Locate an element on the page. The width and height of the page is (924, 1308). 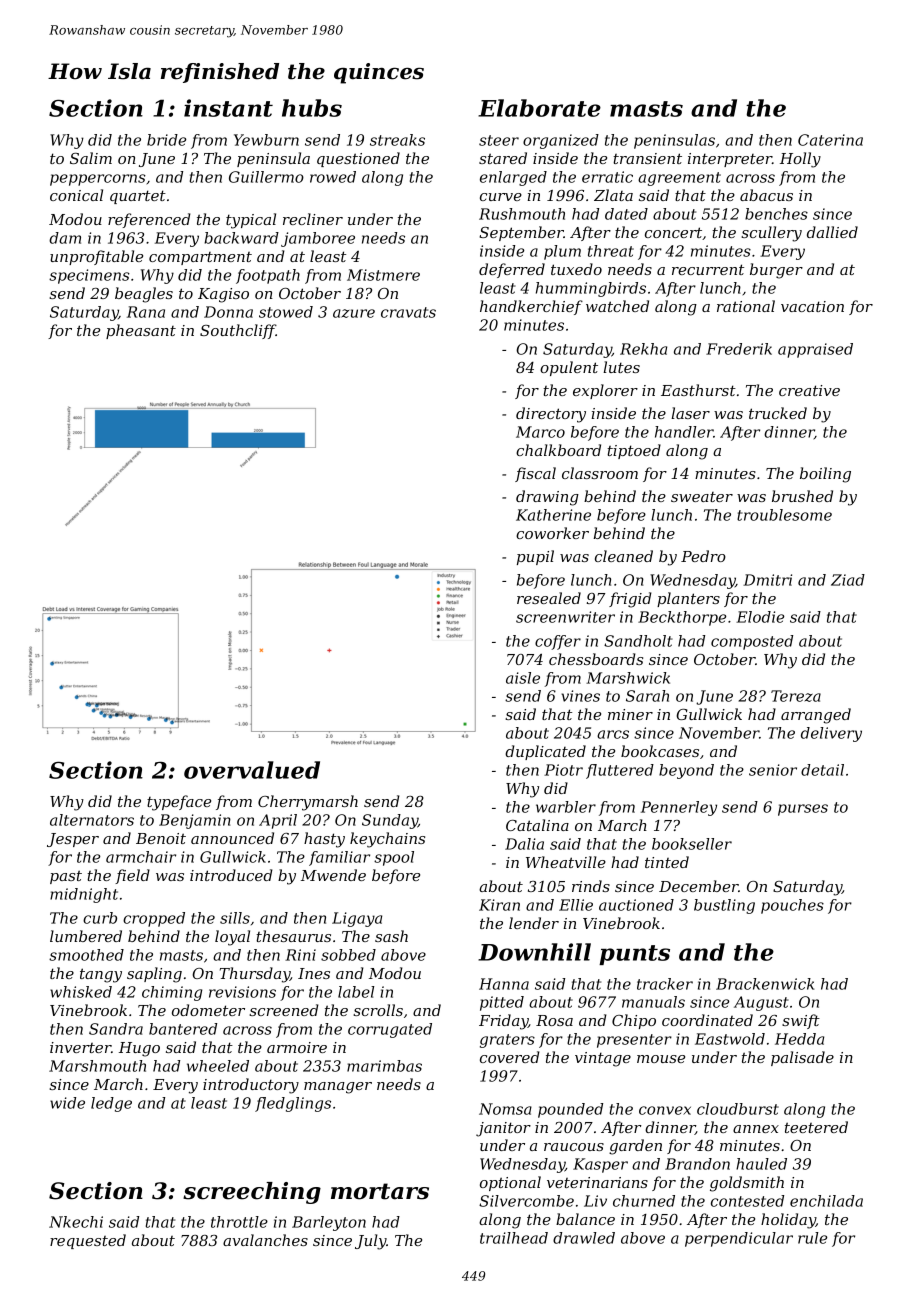
purses is located at coordinates (803, 810).
